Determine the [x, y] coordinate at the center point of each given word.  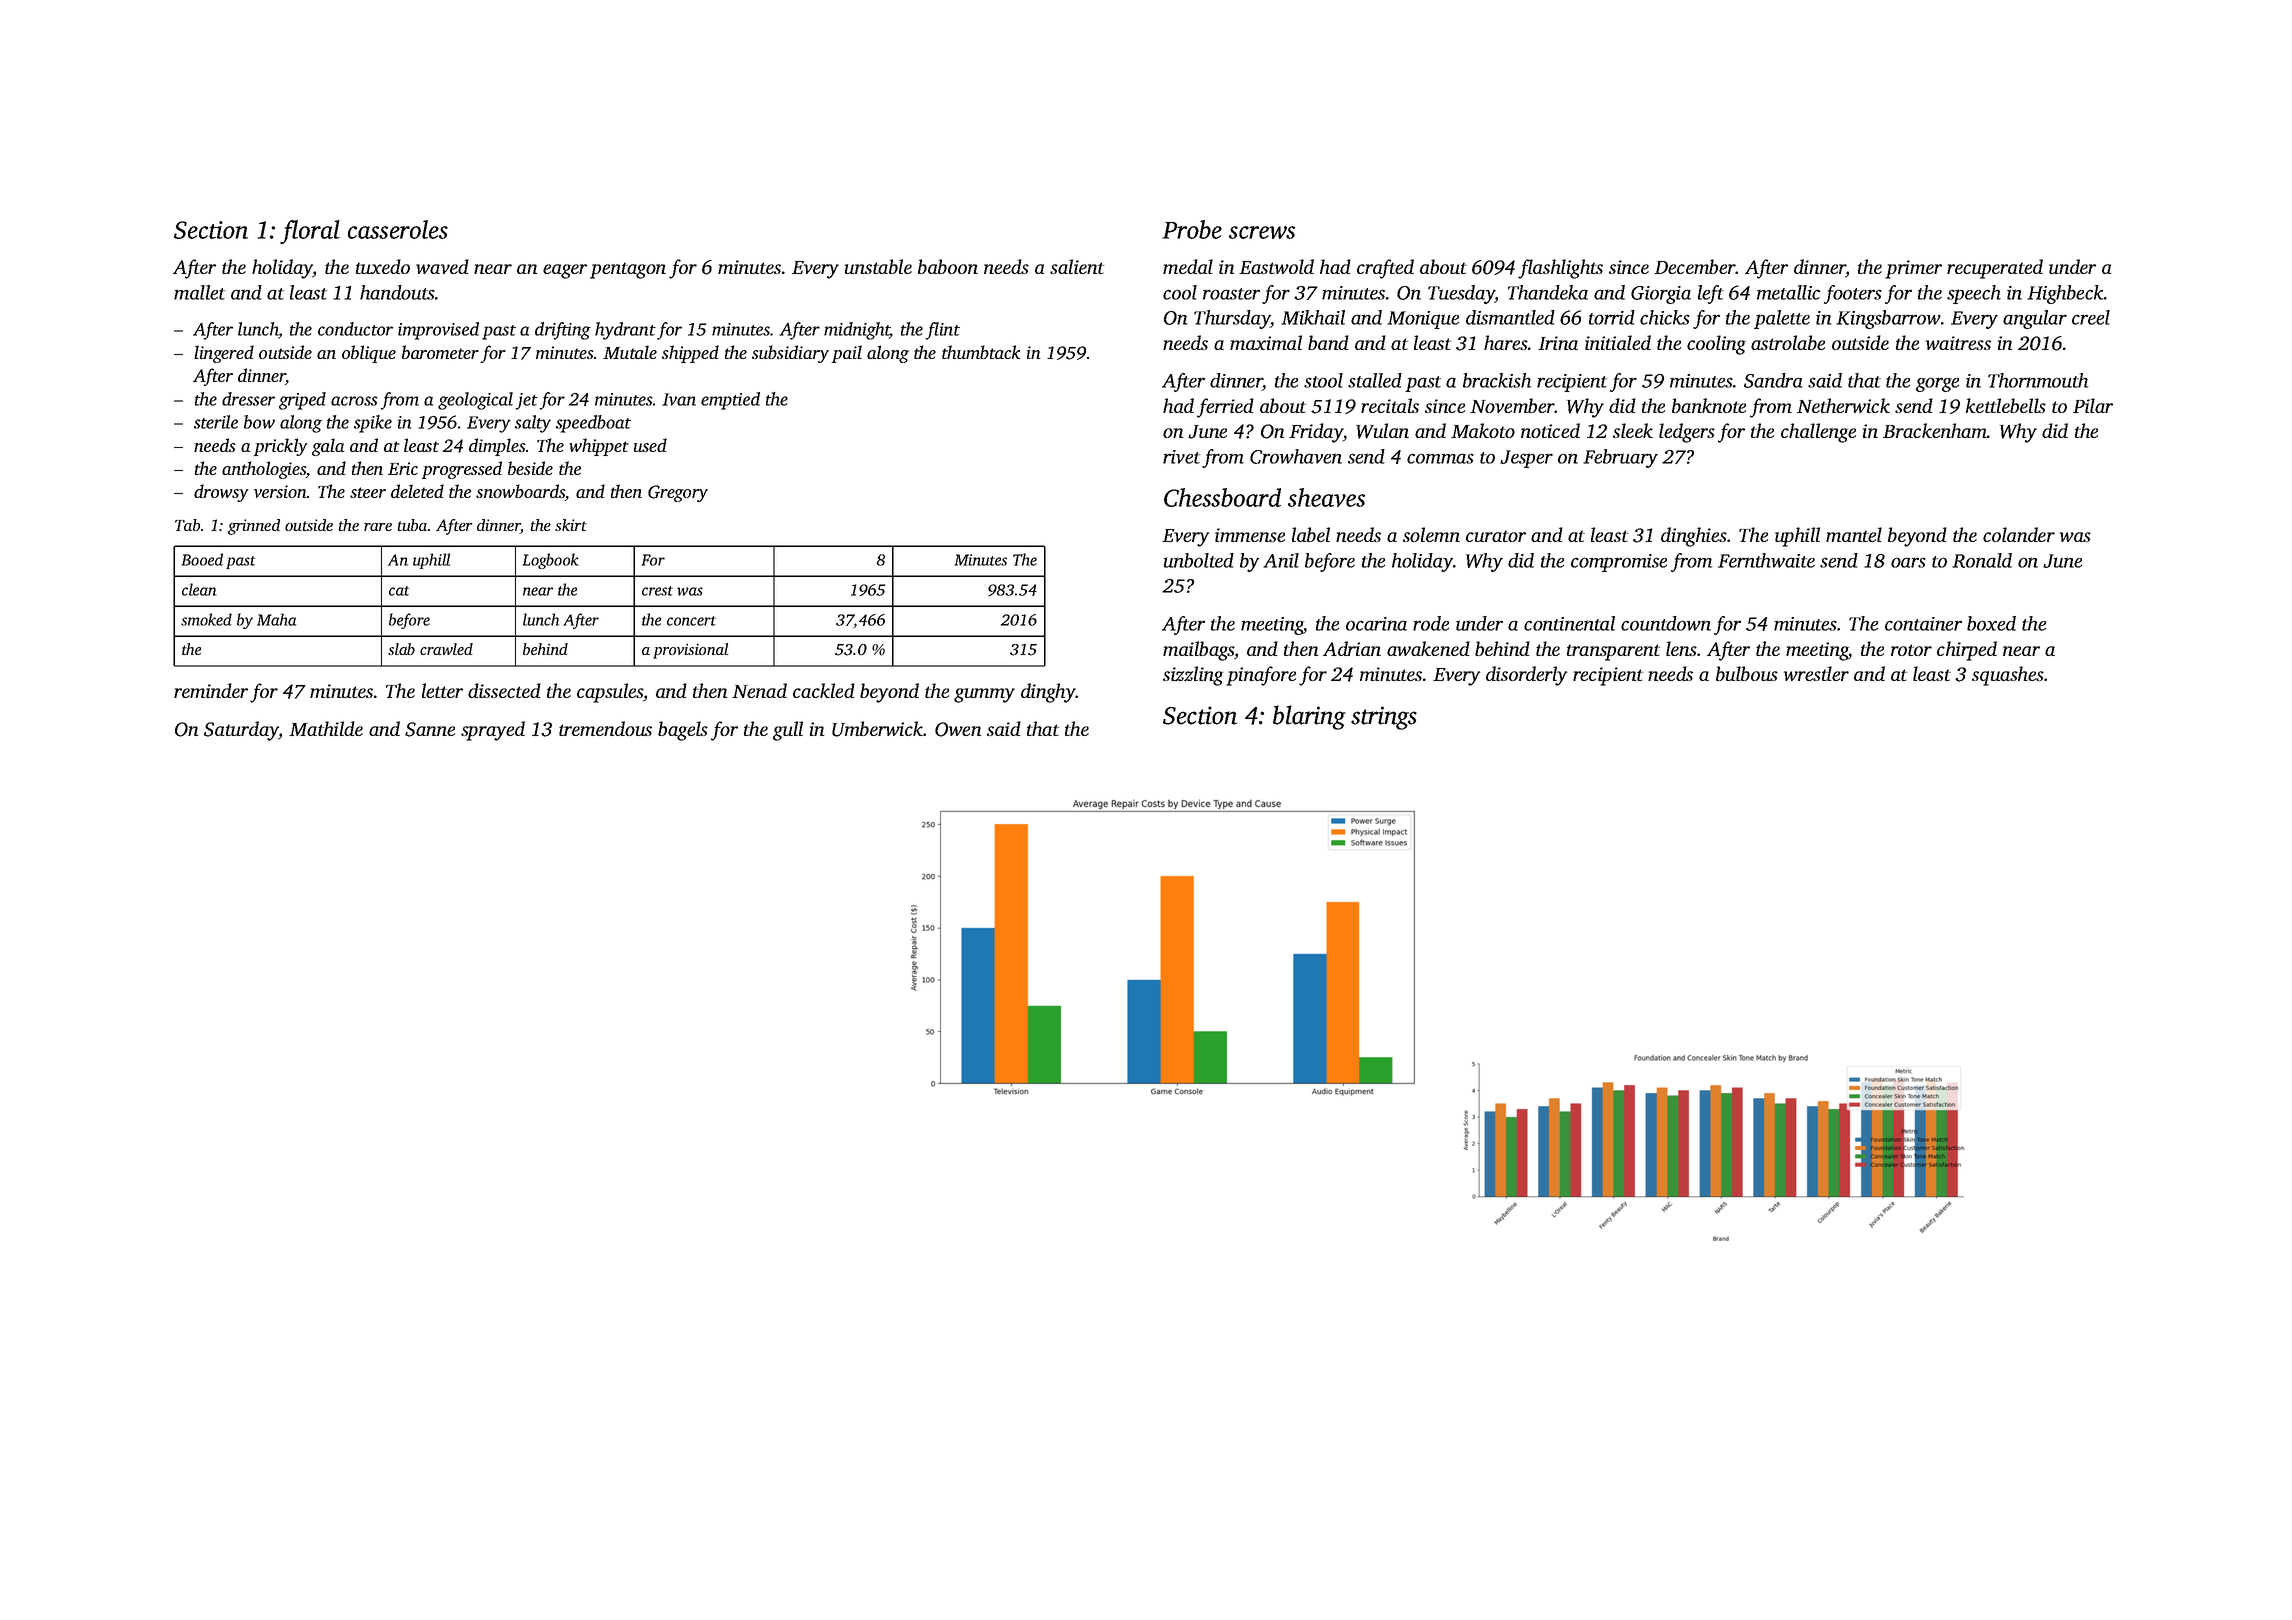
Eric [403, 468]
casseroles [398, 229]
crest [657, 591]
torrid [1612, 317]
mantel [1854, 534]
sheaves [1326, 497]
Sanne [430, 729]
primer [1913, 269]
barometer [440, 352]
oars [1908, 562]
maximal [1266, 342]
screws [1262, 232]
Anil [1281, 560]
